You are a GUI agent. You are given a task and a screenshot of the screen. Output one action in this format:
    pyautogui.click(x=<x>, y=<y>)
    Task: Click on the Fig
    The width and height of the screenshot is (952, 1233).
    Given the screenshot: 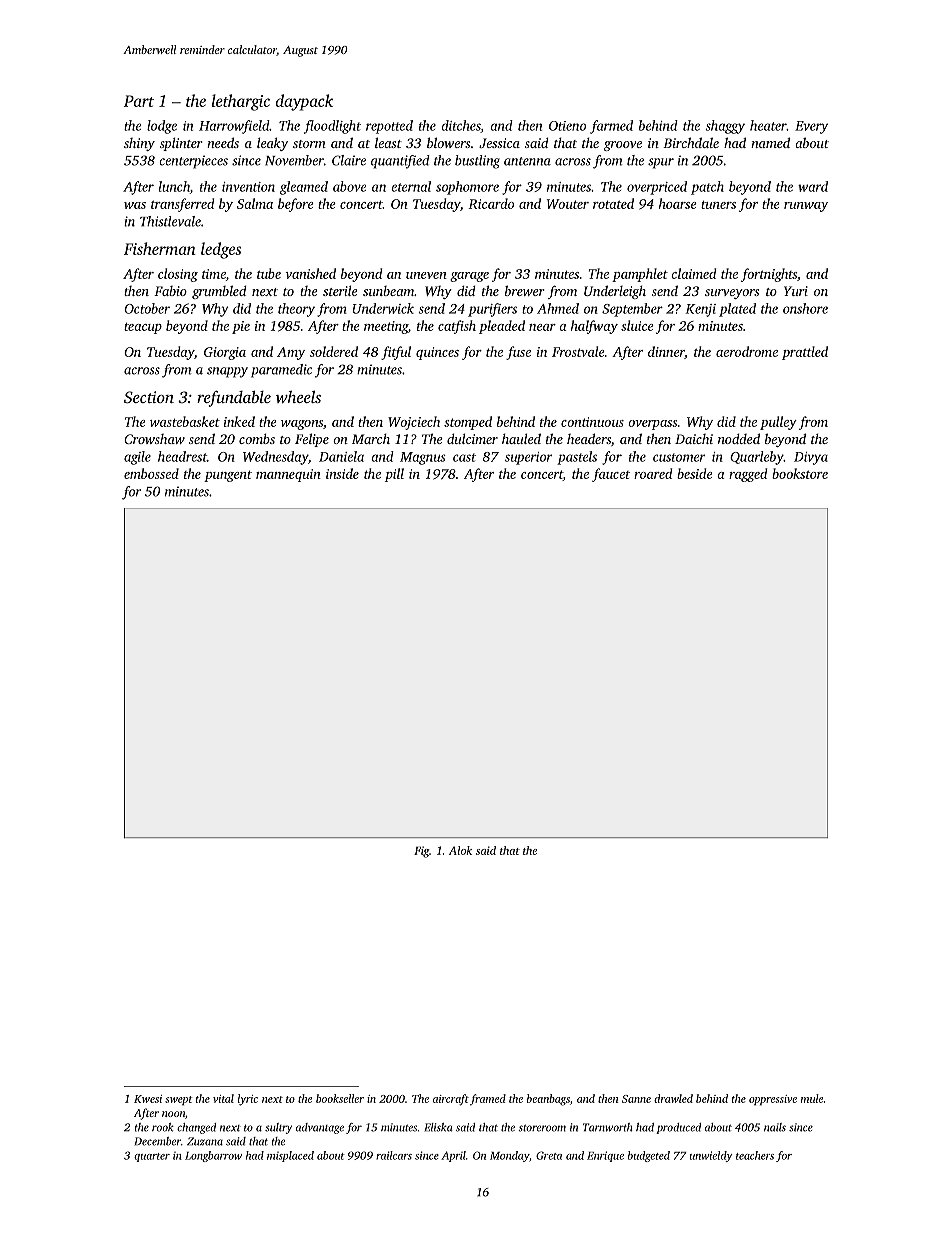 What is the action you would take?
    pyautogui.click(x=421, y=852)
